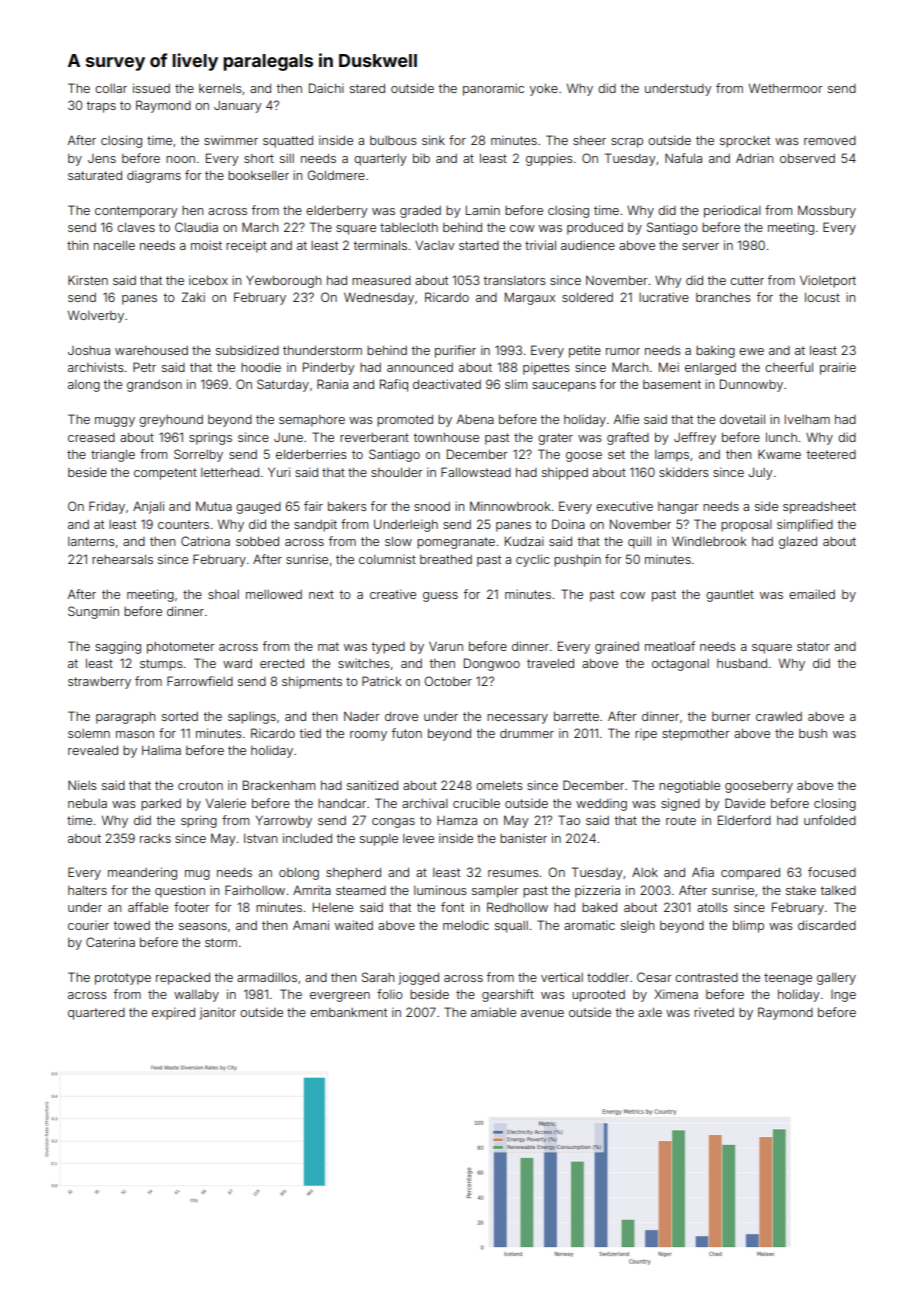 Image resolution: width=924 pixels, height=1308 pixels. What do you see at coordinates (123, 979) in the screenshot?
I see `prototype` at bounding box center [123, 979].
